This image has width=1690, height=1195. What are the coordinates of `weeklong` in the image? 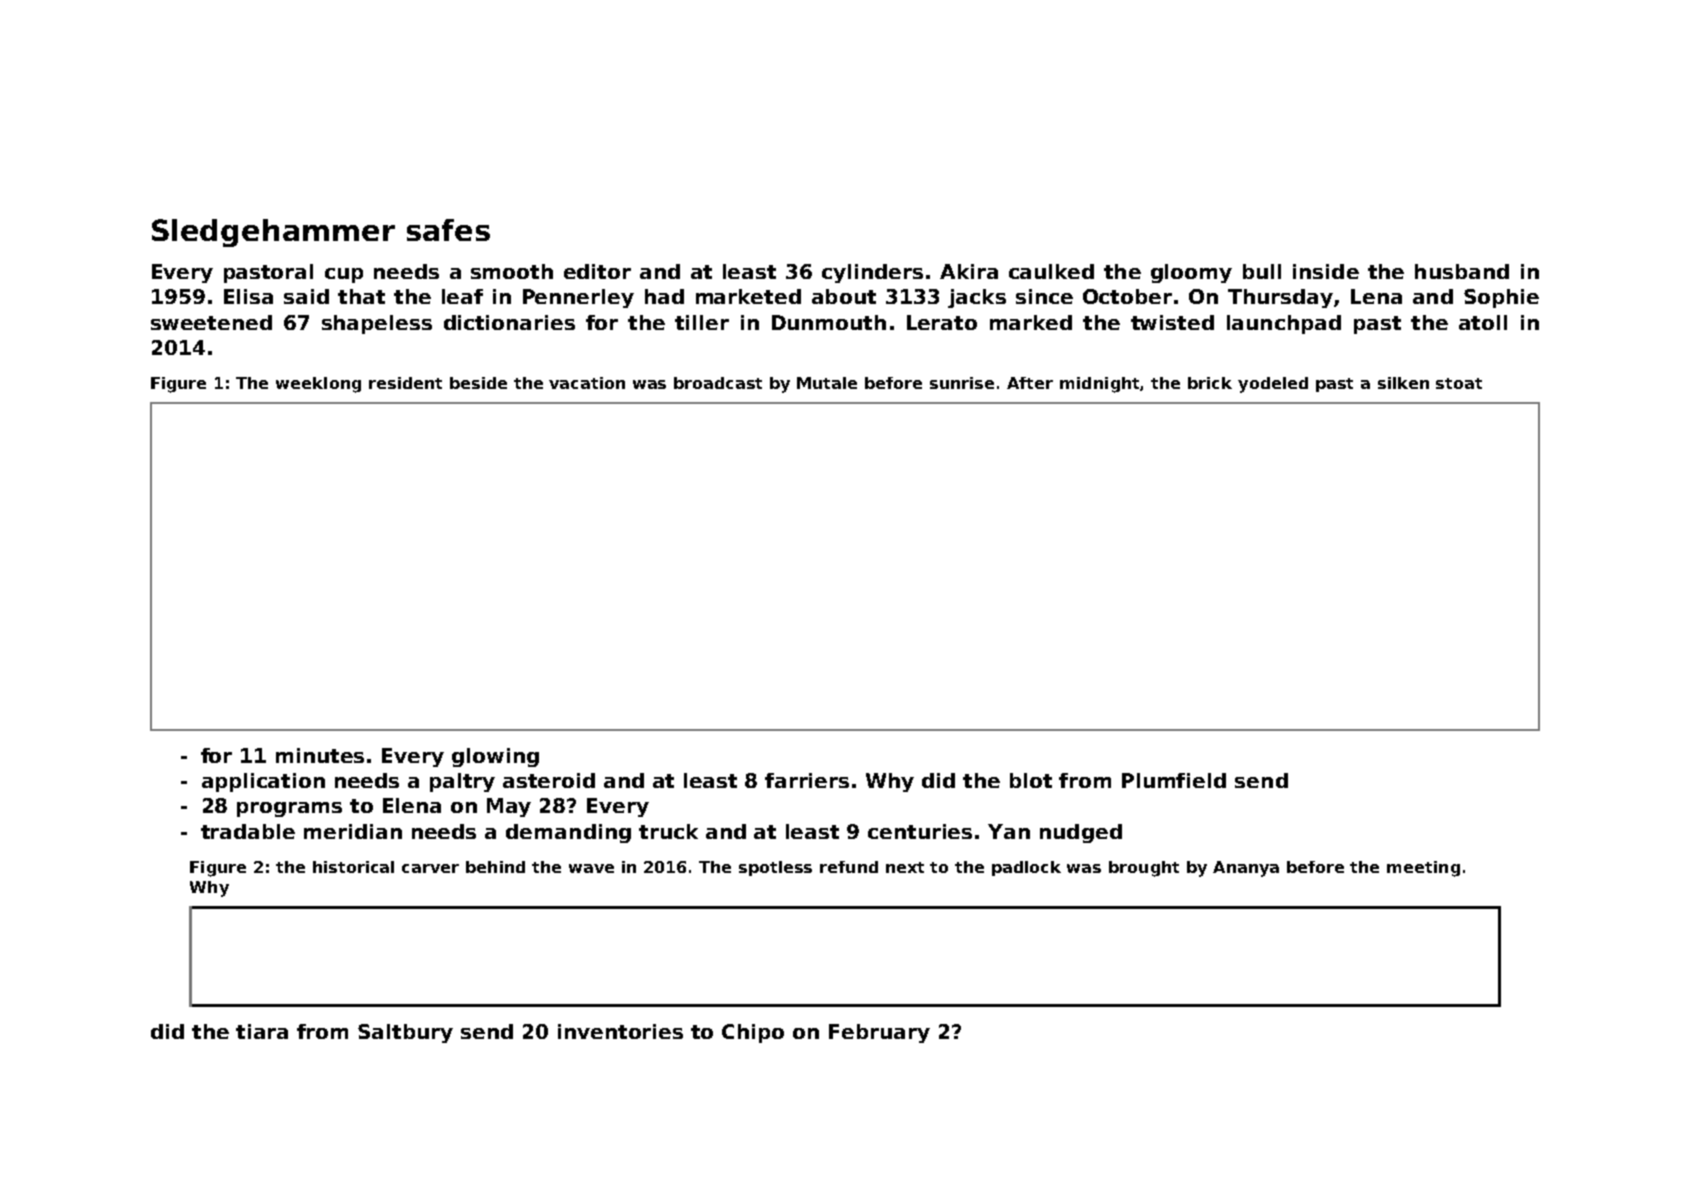 It's located at (318, 385).
